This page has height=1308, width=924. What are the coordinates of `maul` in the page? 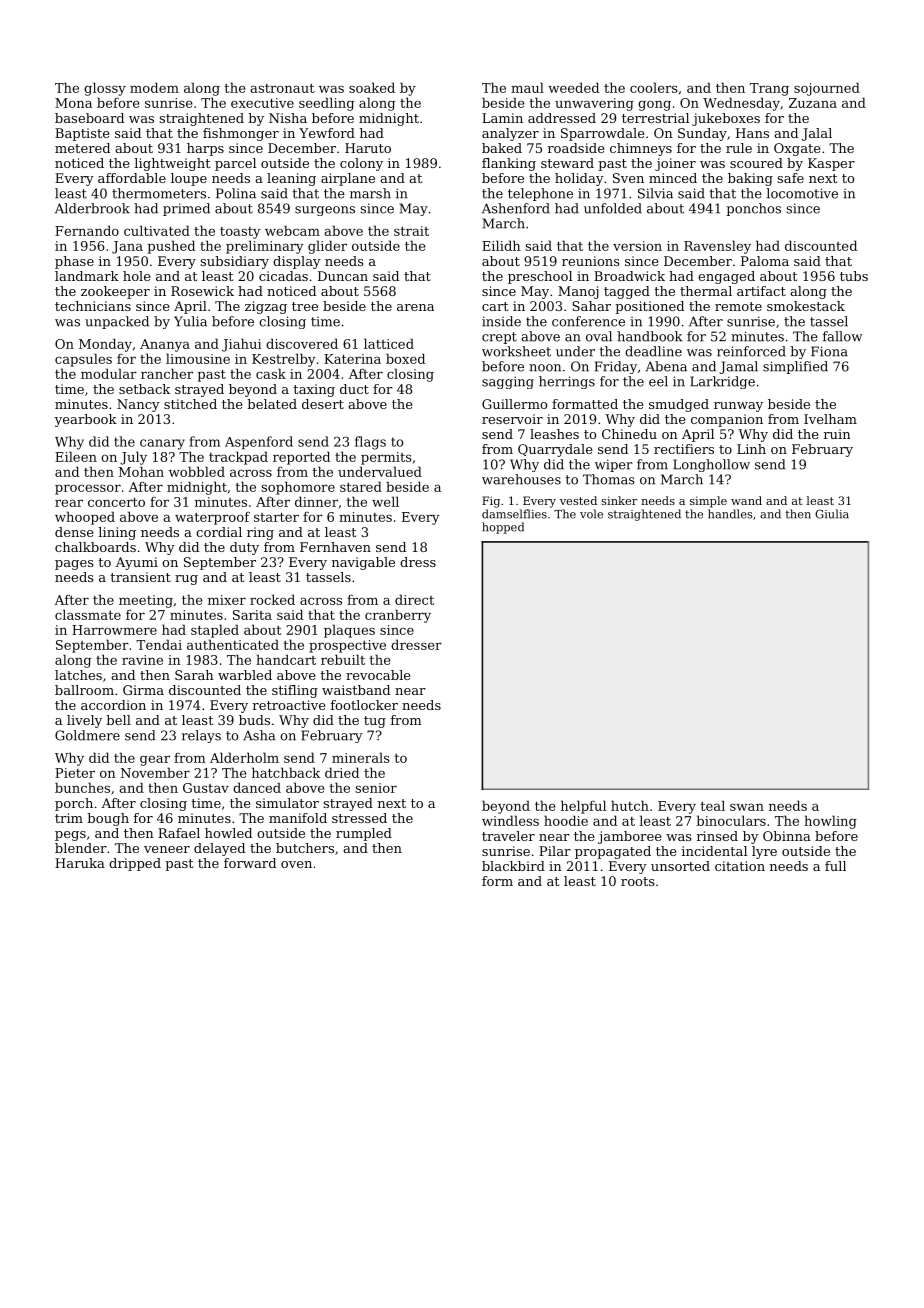 It's located at (527, 87).
